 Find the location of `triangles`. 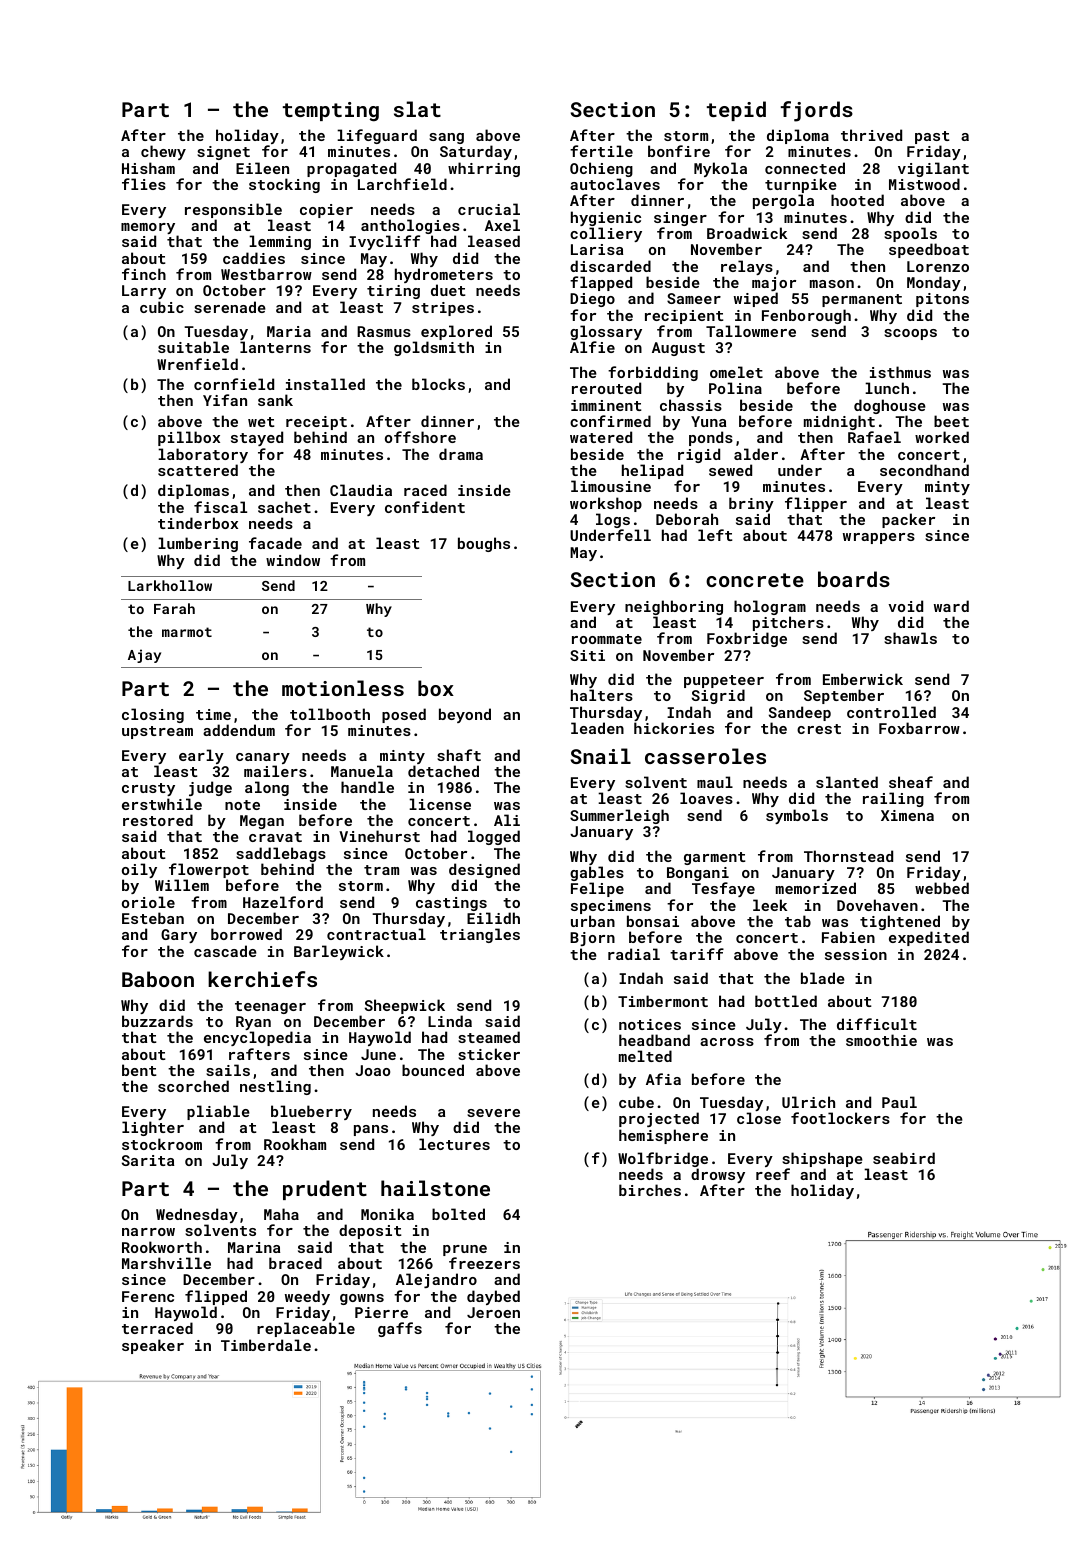

triangles is located at coordinates (480, 936).
